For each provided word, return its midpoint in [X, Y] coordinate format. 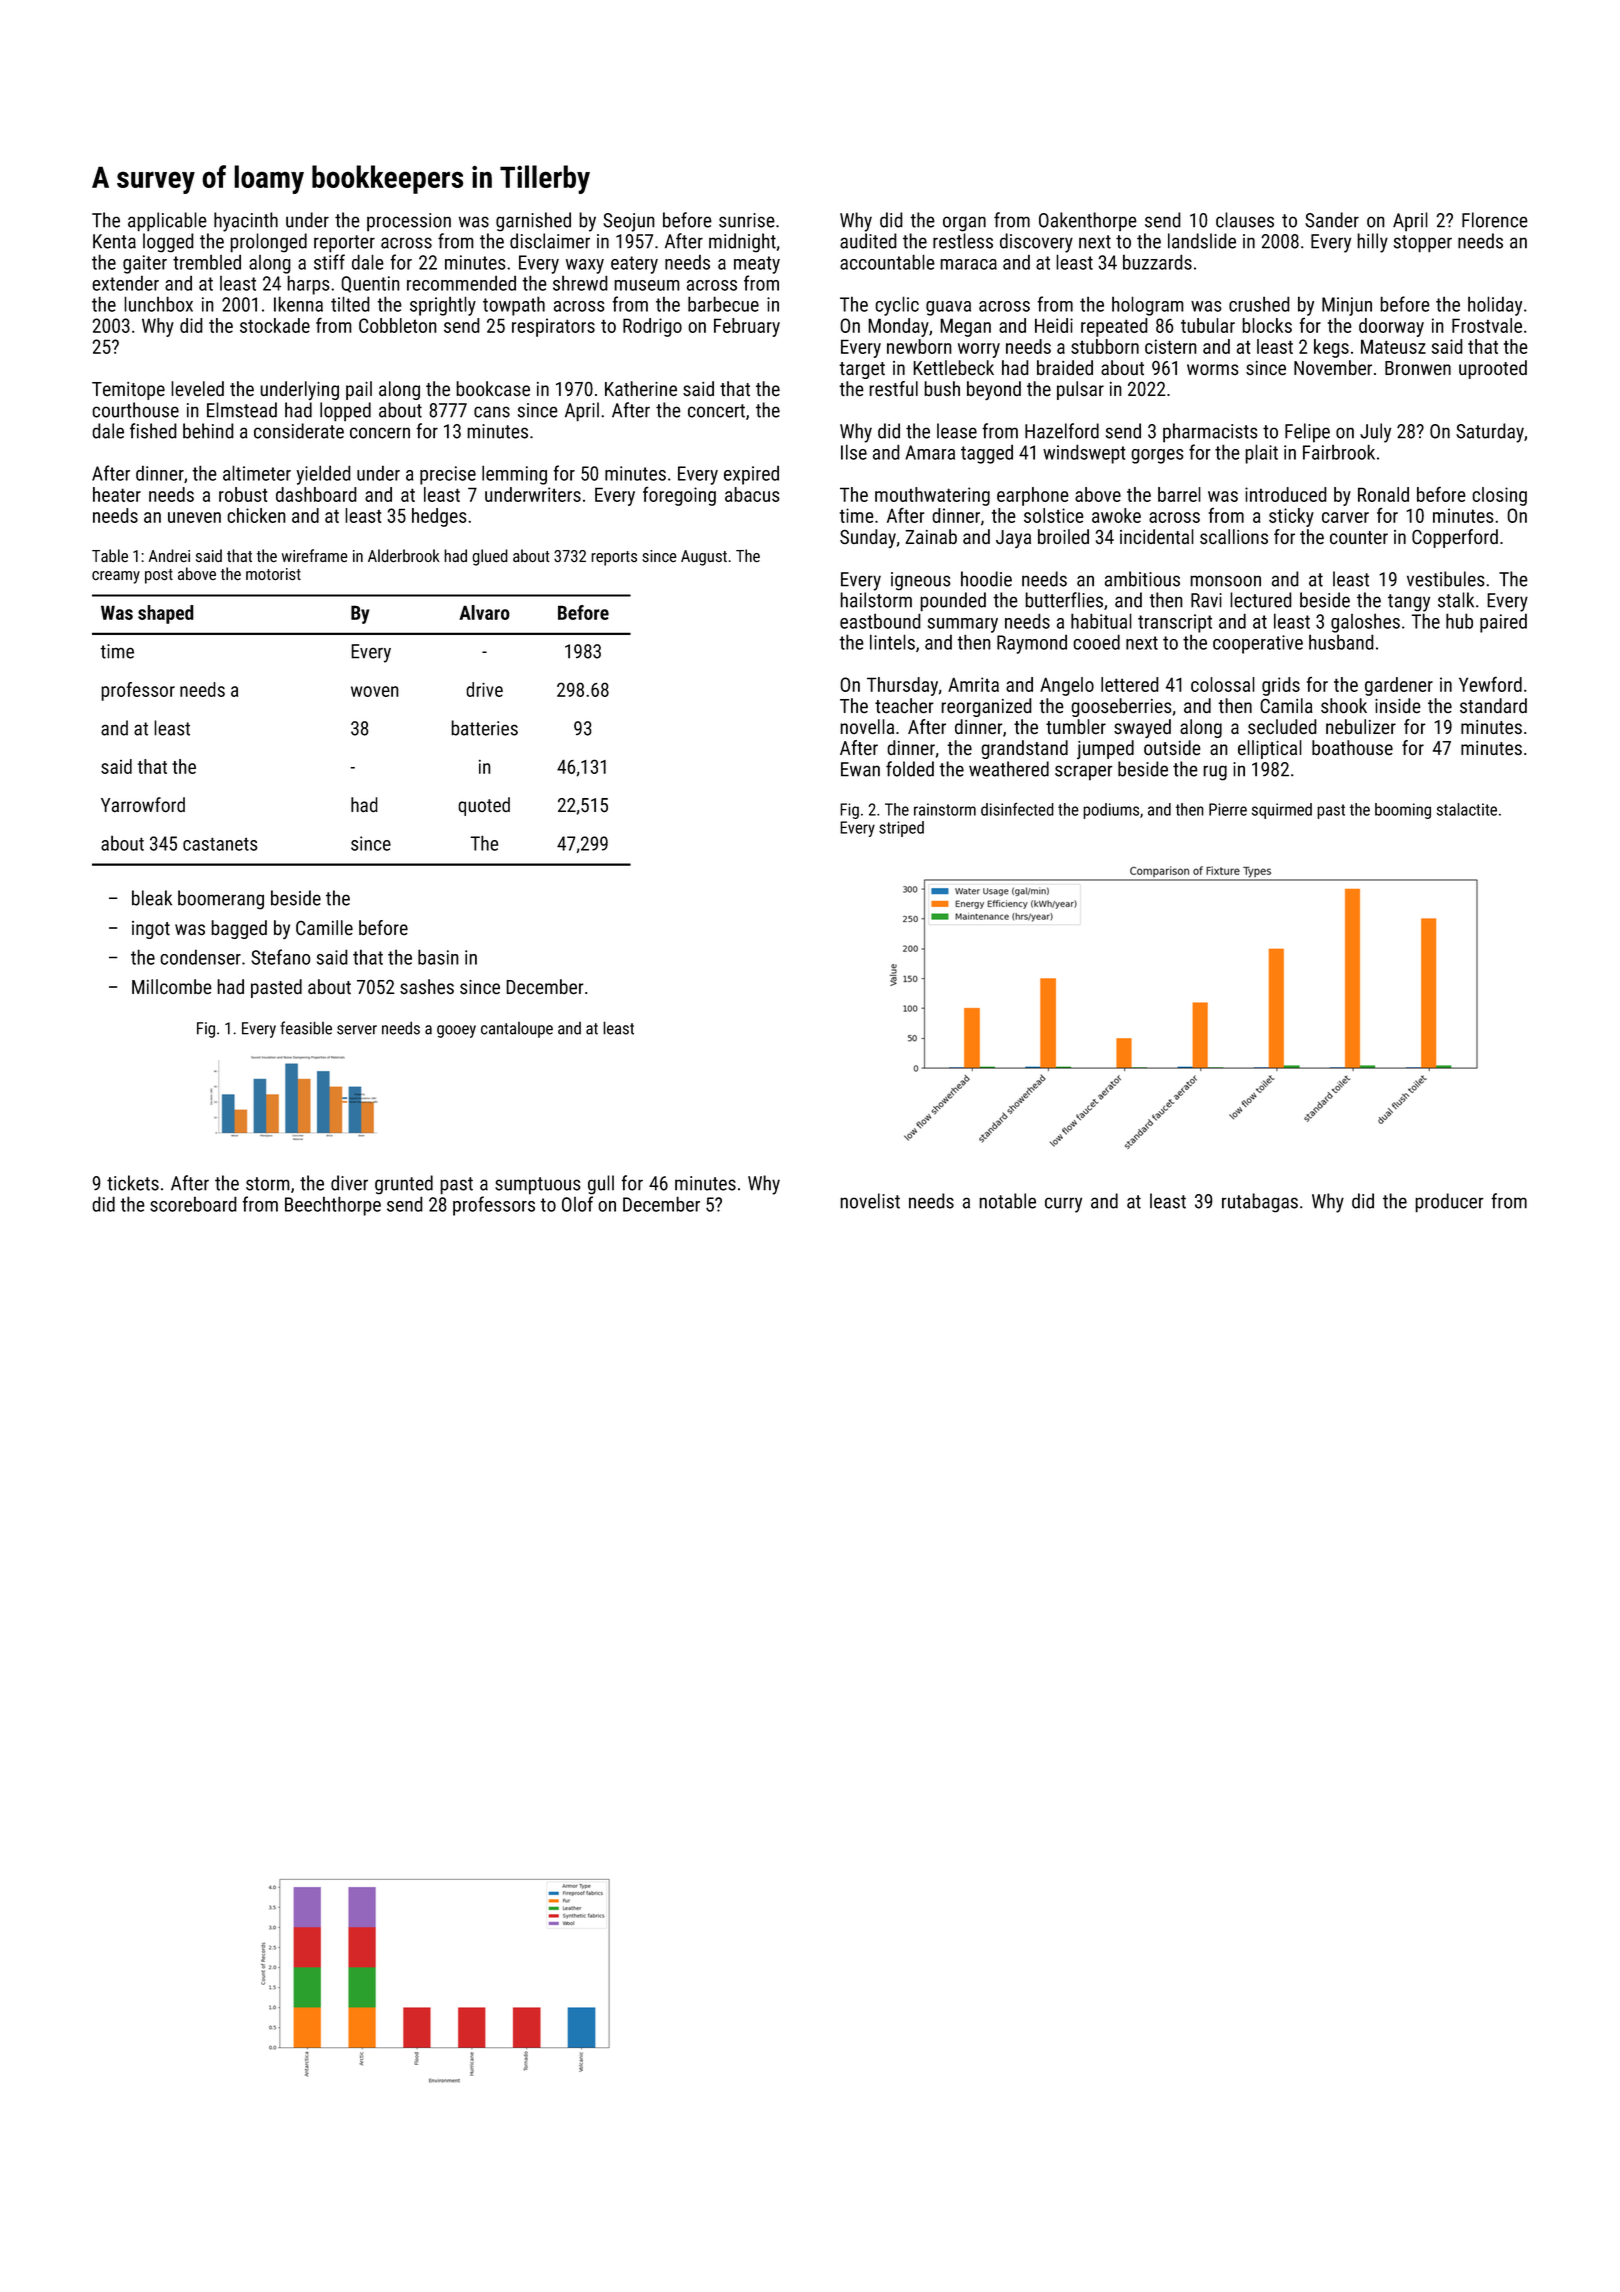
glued [490, 557]
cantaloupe [517, 1030]
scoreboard [193, 1204]
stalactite [1467, 809]
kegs [1331, 348]
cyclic [897, 306]
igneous [921, 581]
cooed [1097, 642]
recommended [461, 283]
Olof [577, 1204]
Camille [324, 927]
